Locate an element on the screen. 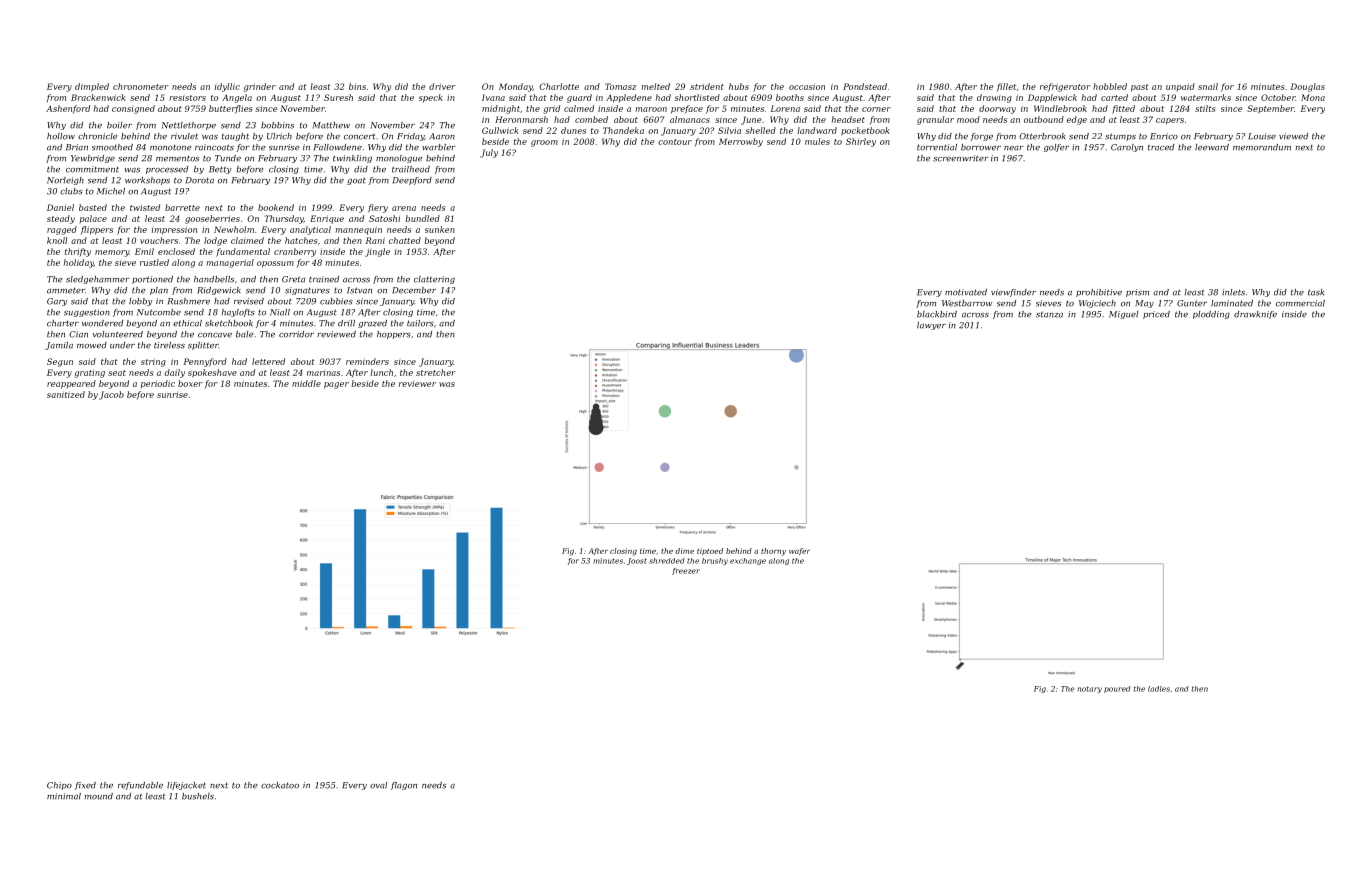 Image resolution: width=1372 pixels, height=887 pixels. freezer is located at coordinates (686, 571).
